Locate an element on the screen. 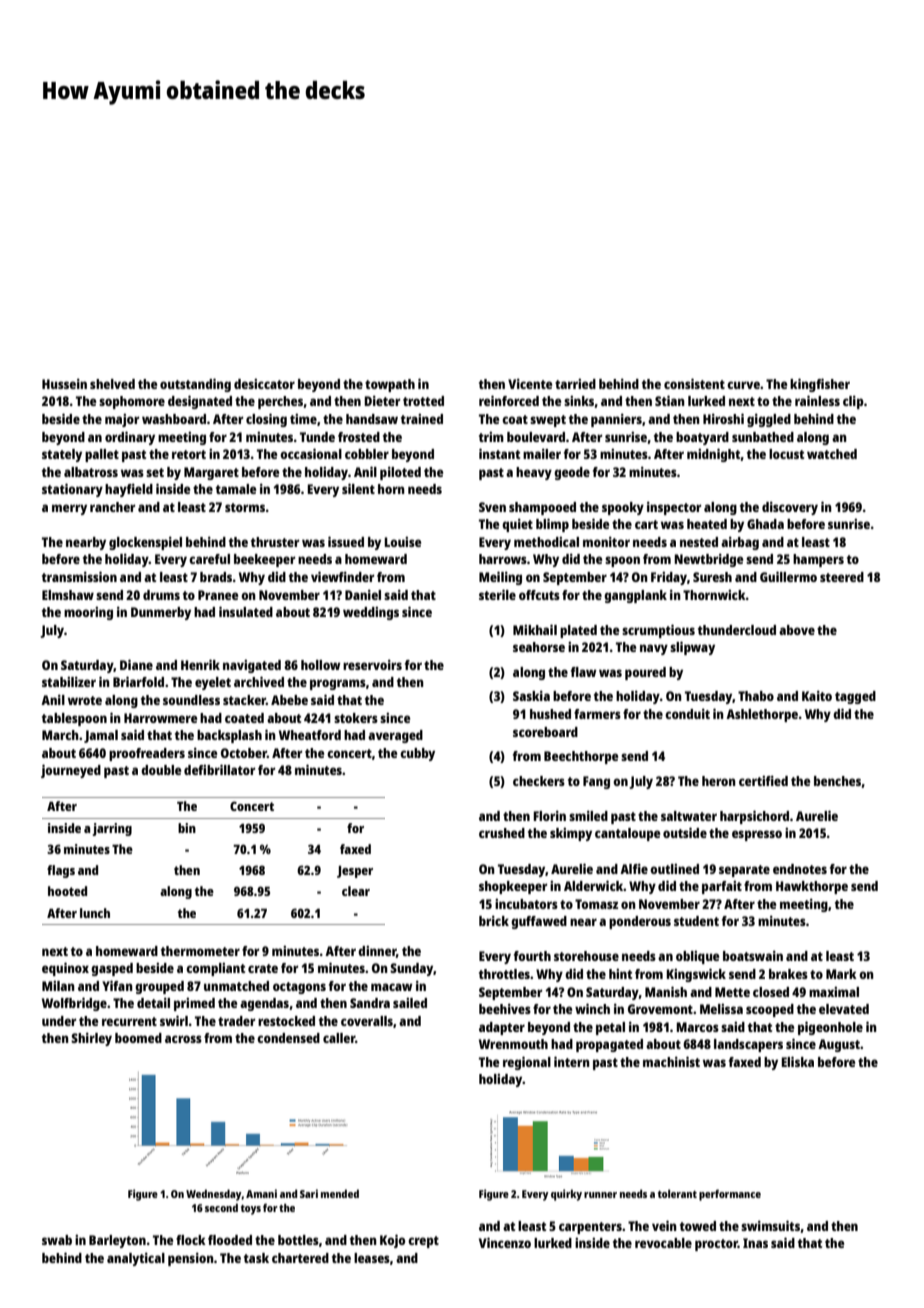 Image resolution: width=924 pixels, height=1308 pixels. hushed is located at coordinates (550, 714).
